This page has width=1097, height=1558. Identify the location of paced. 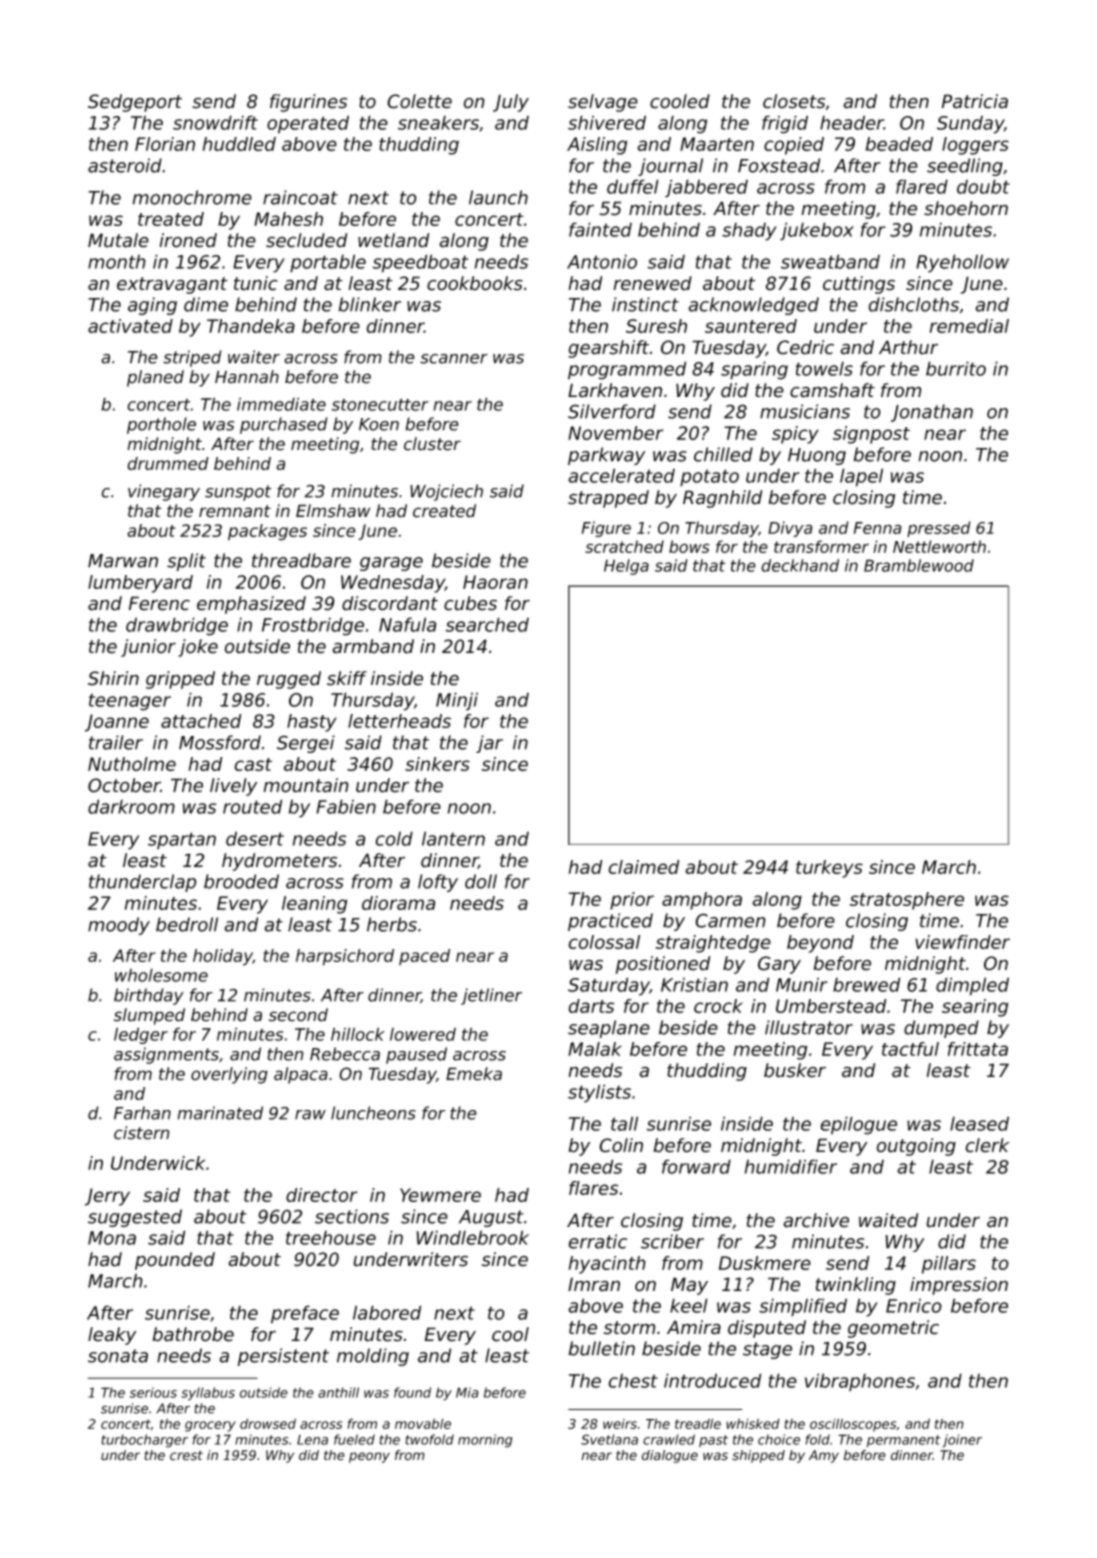
(424, 957).
